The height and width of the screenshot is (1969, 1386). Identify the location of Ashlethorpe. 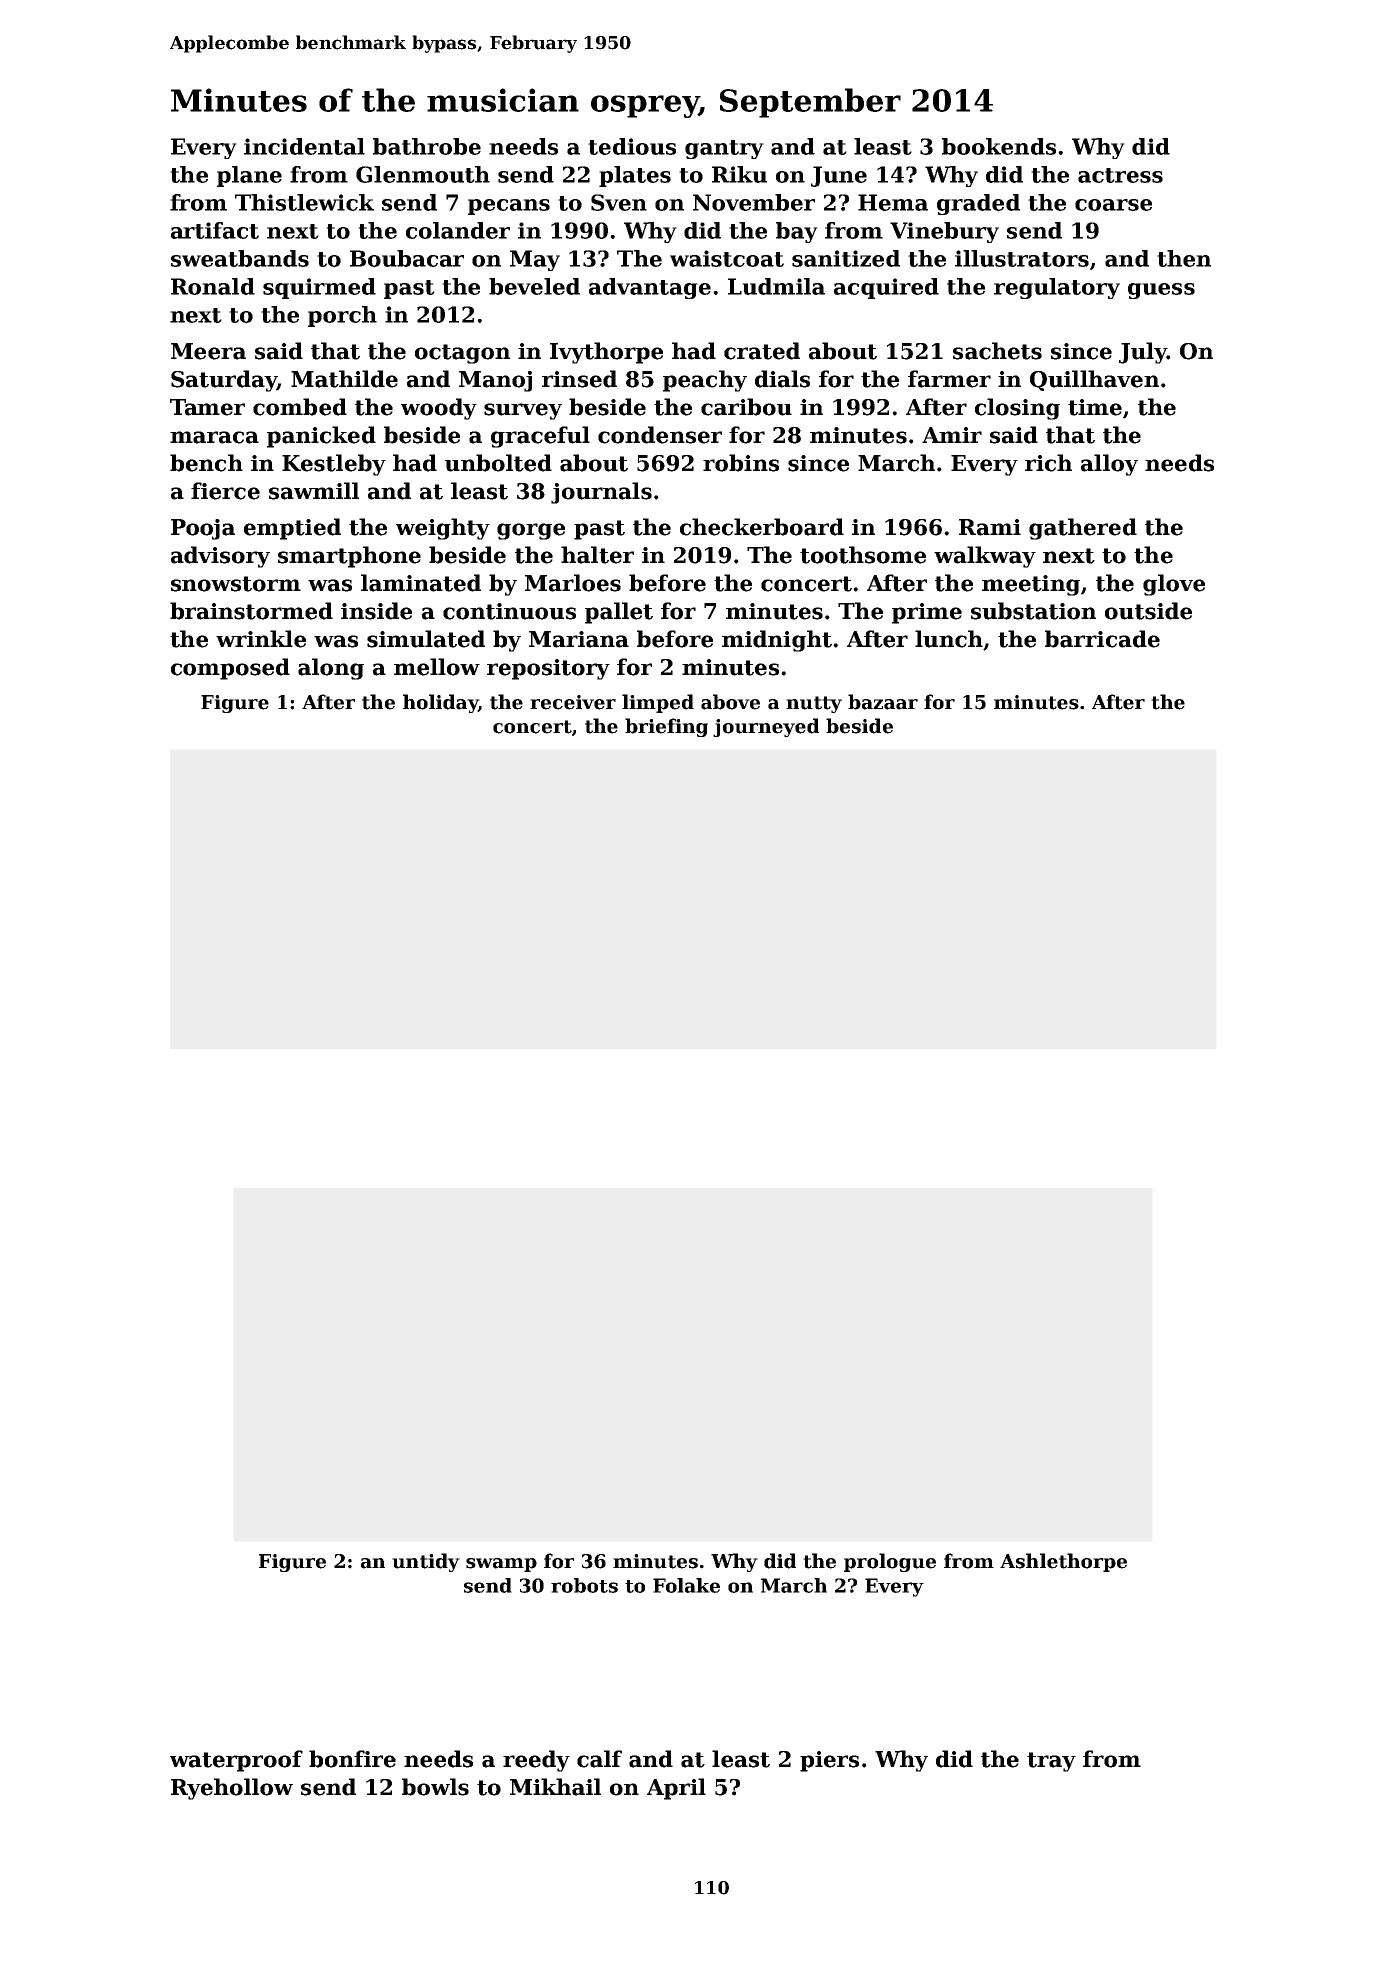
(1063, 1562).
